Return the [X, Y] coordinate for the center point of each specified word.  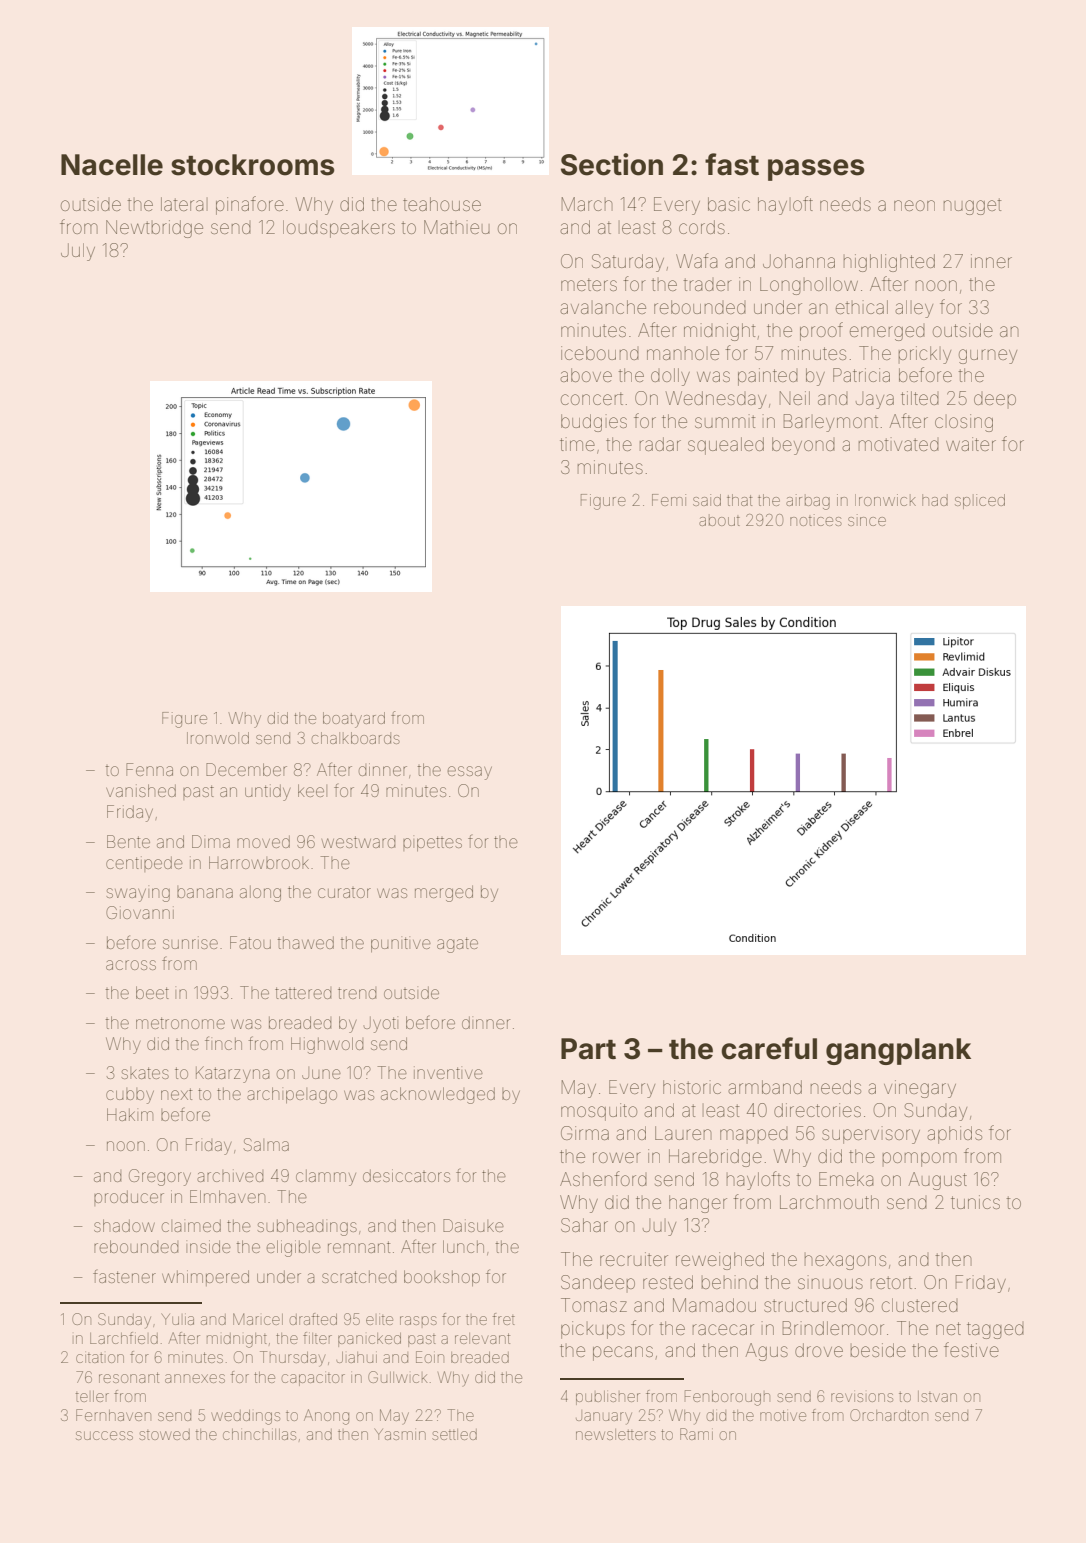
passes [816, 170]
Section [612, 164]
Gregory [160, 1177]
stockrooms [253, 165]
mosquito [599, 1112]
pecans [623, 1353]
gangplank [898, 1051]
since [867, 520]
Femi [669, 500]
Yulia [177, 1319]
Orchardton [889, 1415]
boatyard [354, 720]
